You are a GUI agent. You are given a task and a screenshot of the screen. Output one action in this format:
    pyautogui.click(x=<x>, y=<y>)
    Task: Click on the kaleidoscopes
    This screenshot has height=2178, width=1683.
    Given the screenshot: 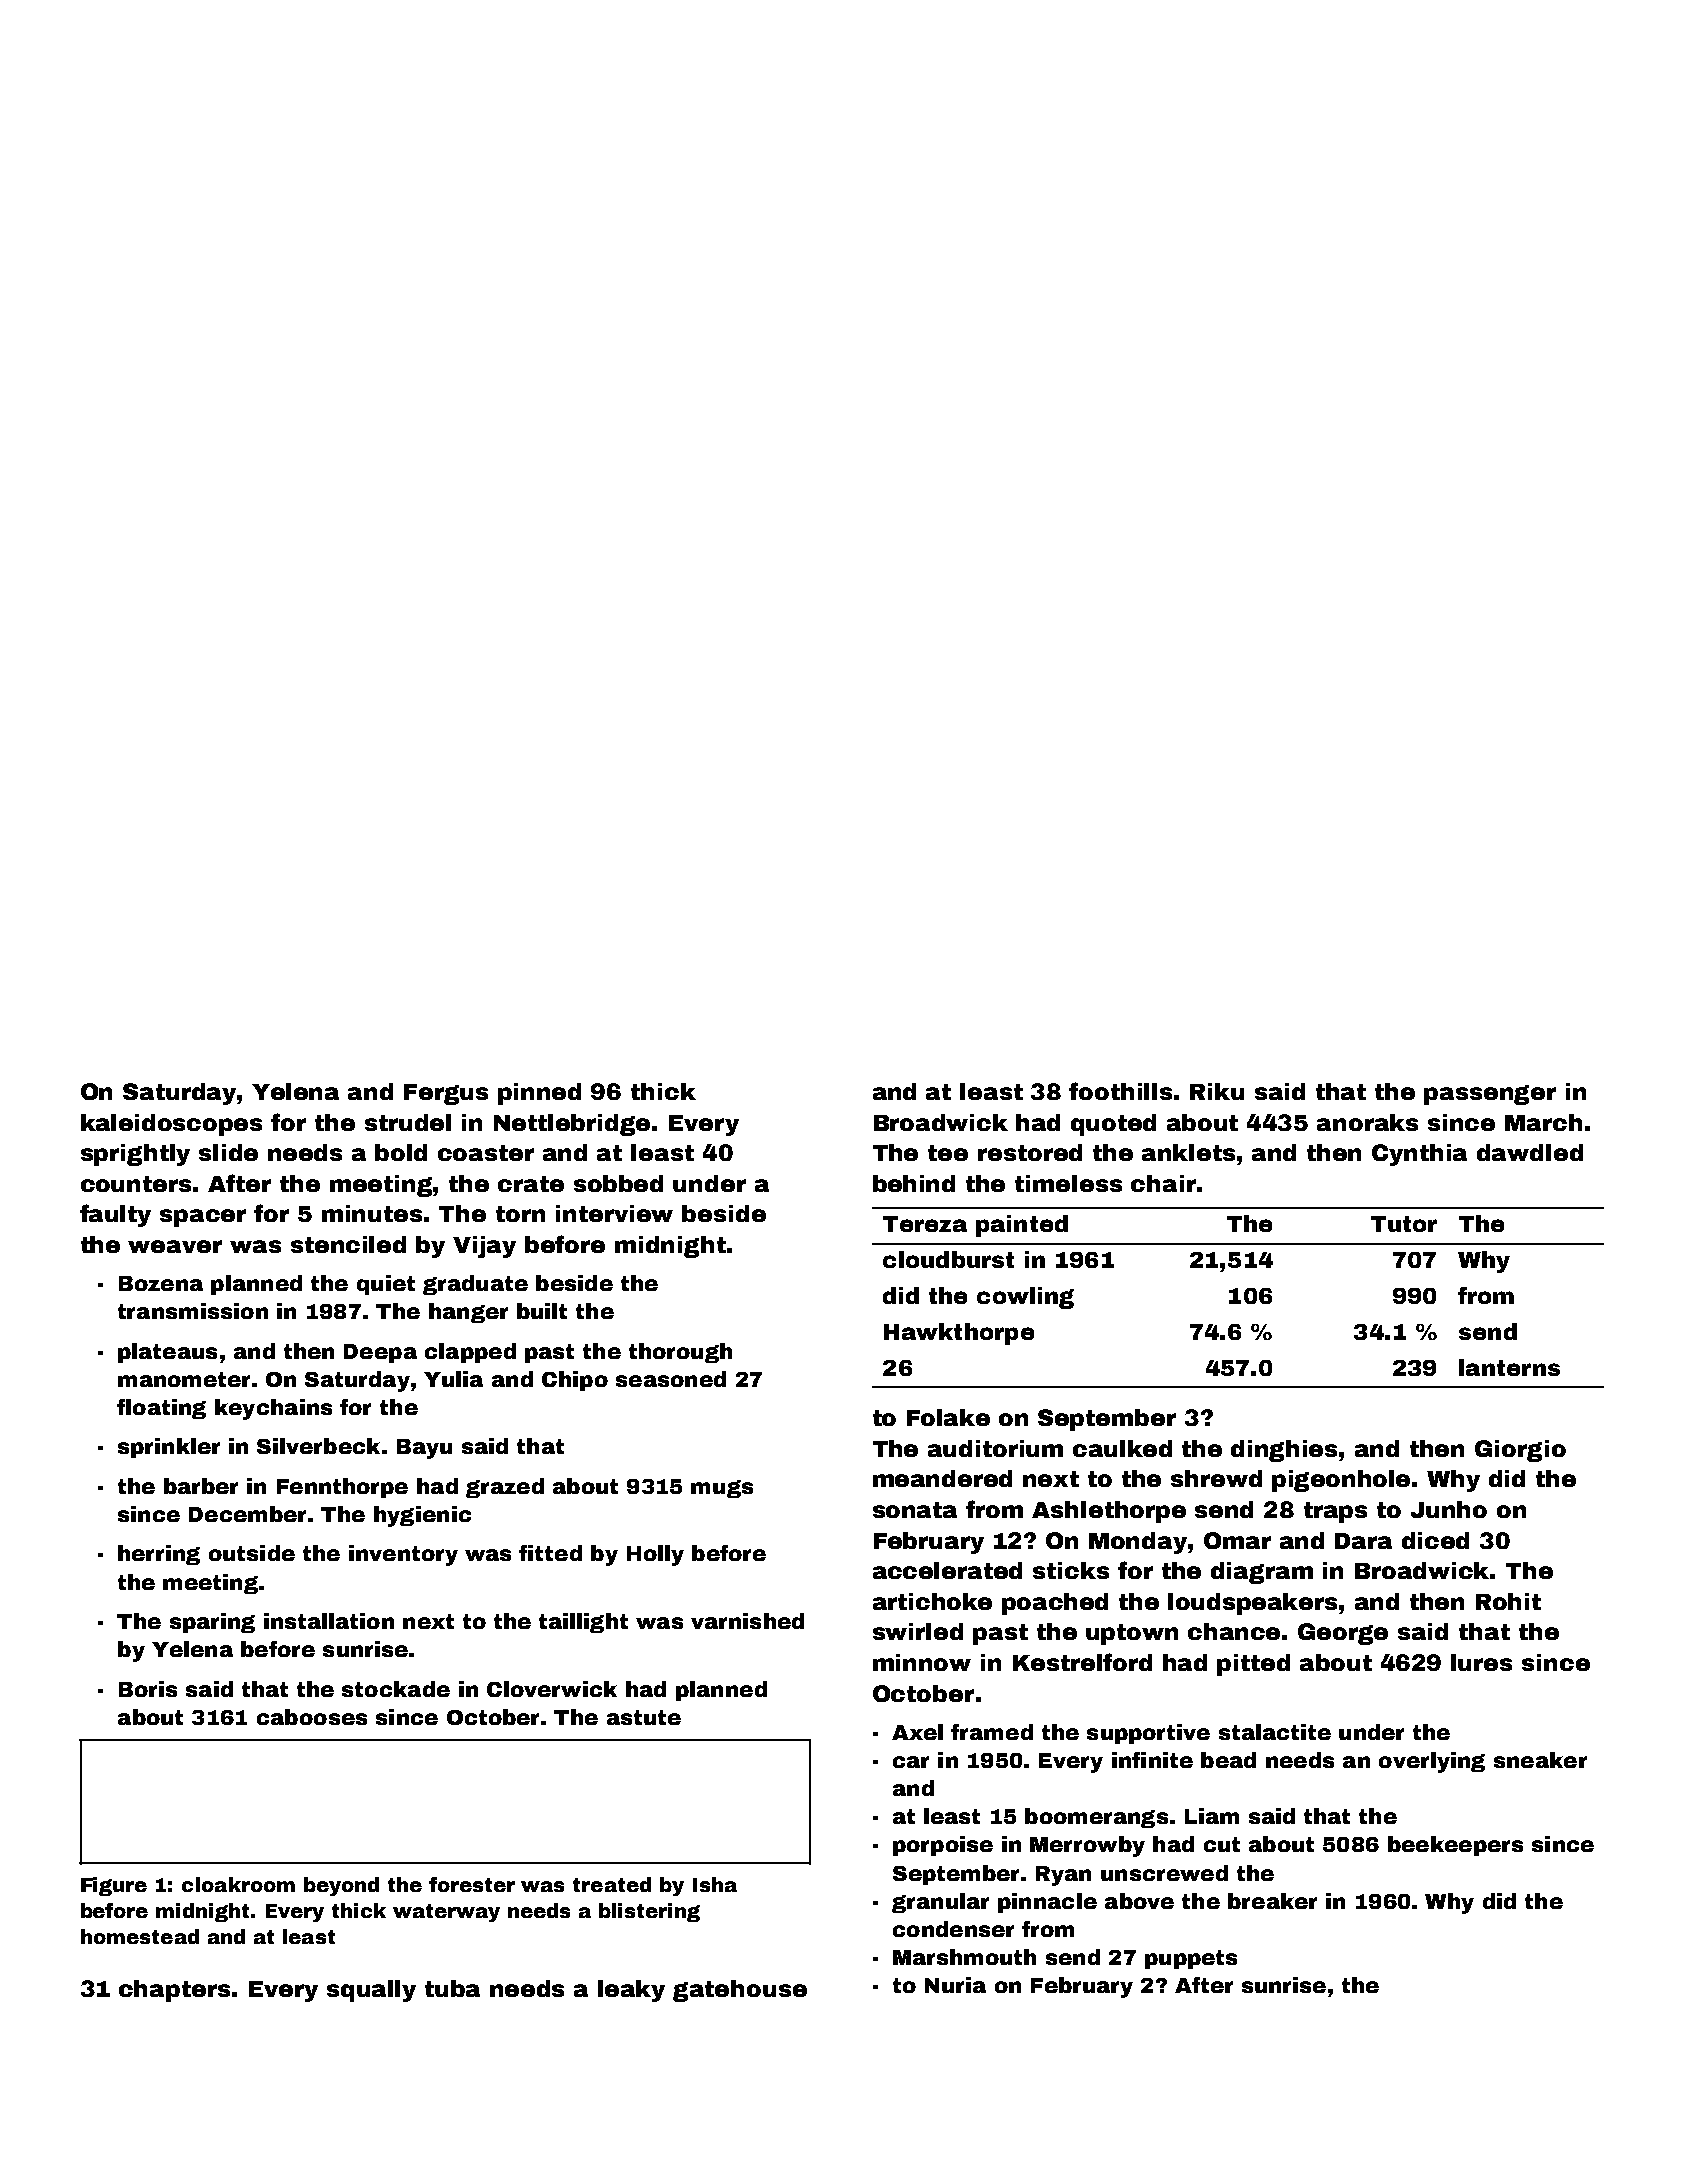 What is the action you would take?
    pyautogui.click(x=171, y=1125)
